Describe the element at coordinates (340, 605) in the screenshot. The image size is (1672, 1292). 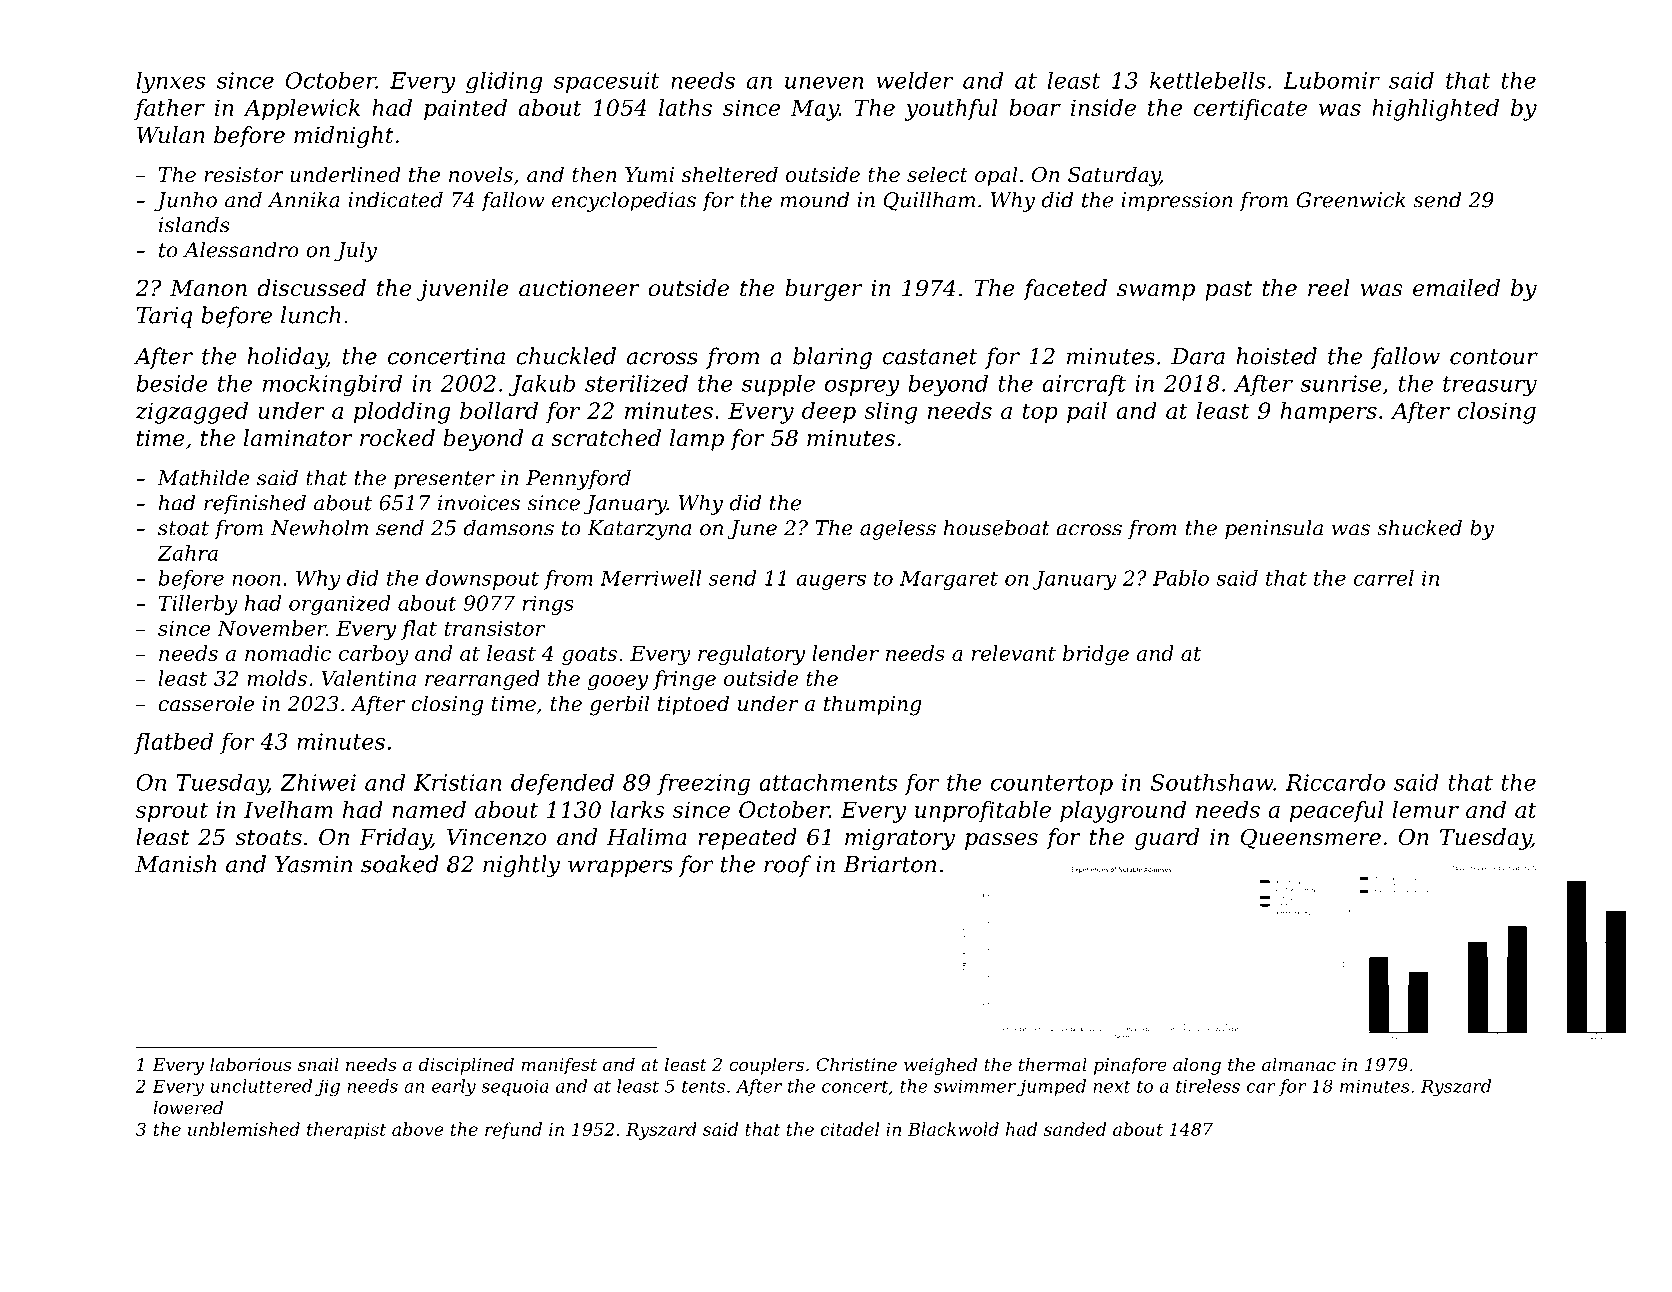
I see `organized` at that location.
